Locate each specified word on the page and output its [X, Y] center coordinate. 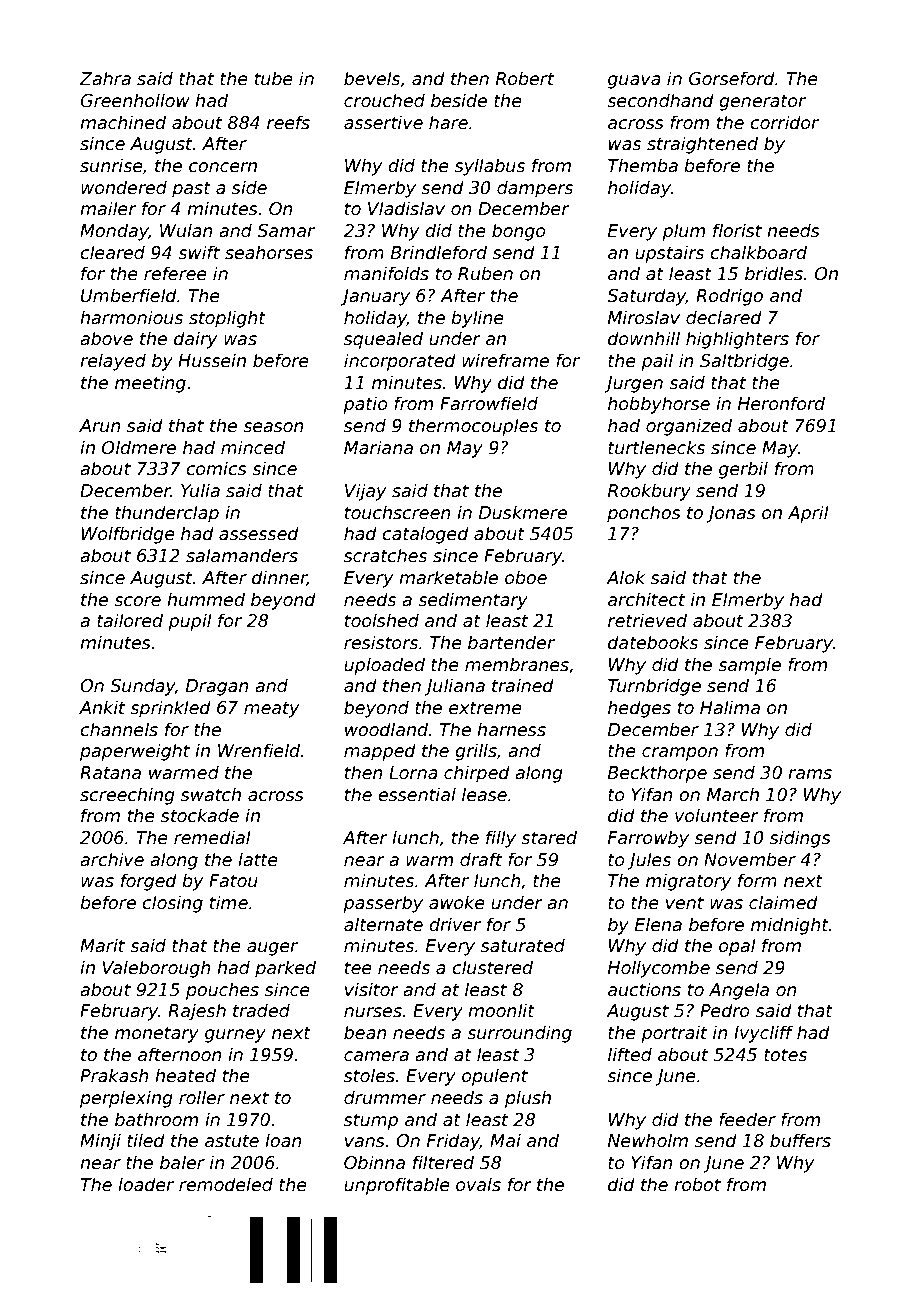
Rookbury [649, 492]
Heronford [781, 403]
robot [697, 1184]
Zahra [105, 78]
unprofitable [397, 1186]
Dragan [217, 687]
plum [683, 232]
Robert [525, 78]
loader [146, 1184]
